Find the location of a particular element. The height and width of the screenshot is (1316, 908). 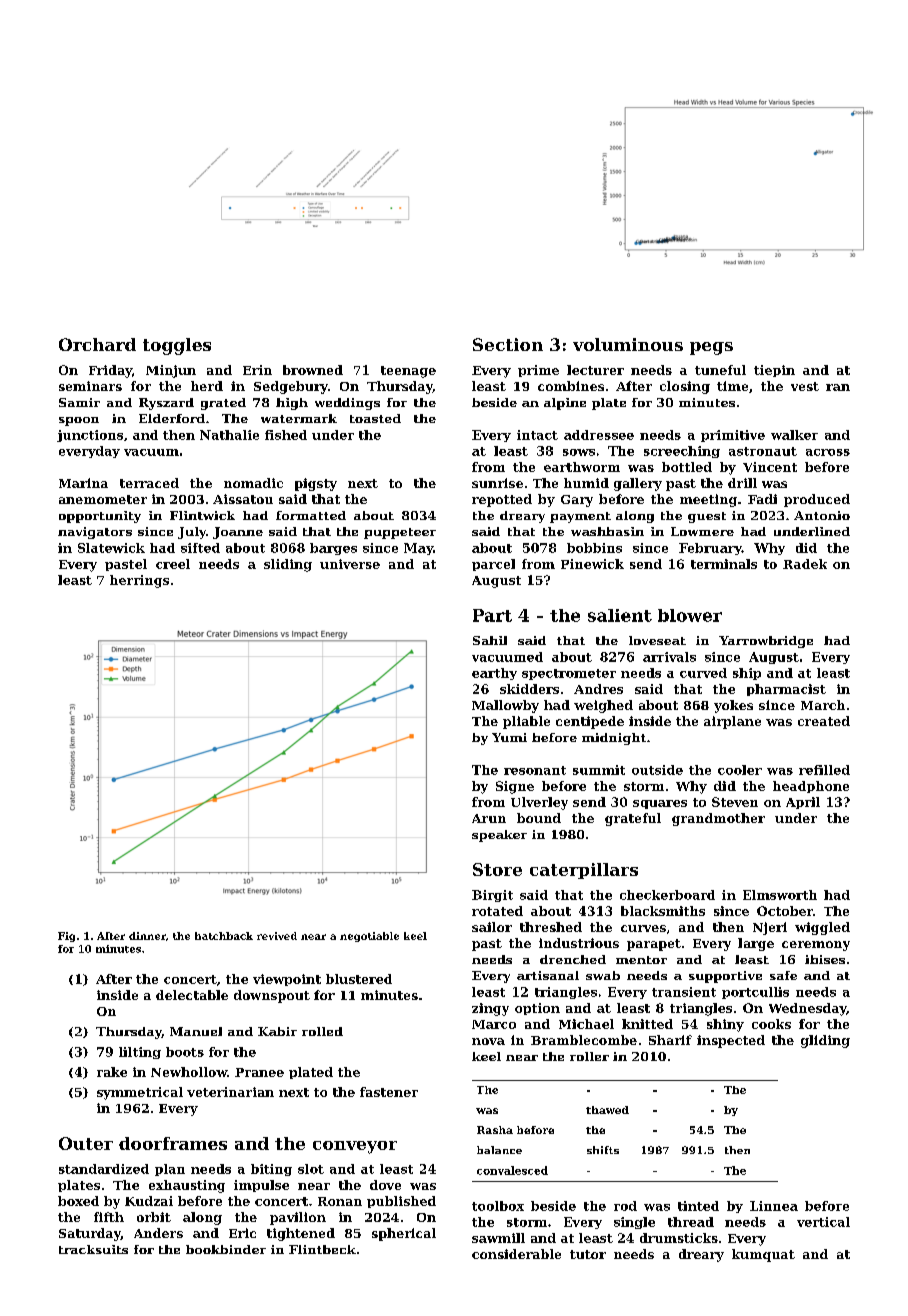

fifth is located at coordinates (109, 1217).
